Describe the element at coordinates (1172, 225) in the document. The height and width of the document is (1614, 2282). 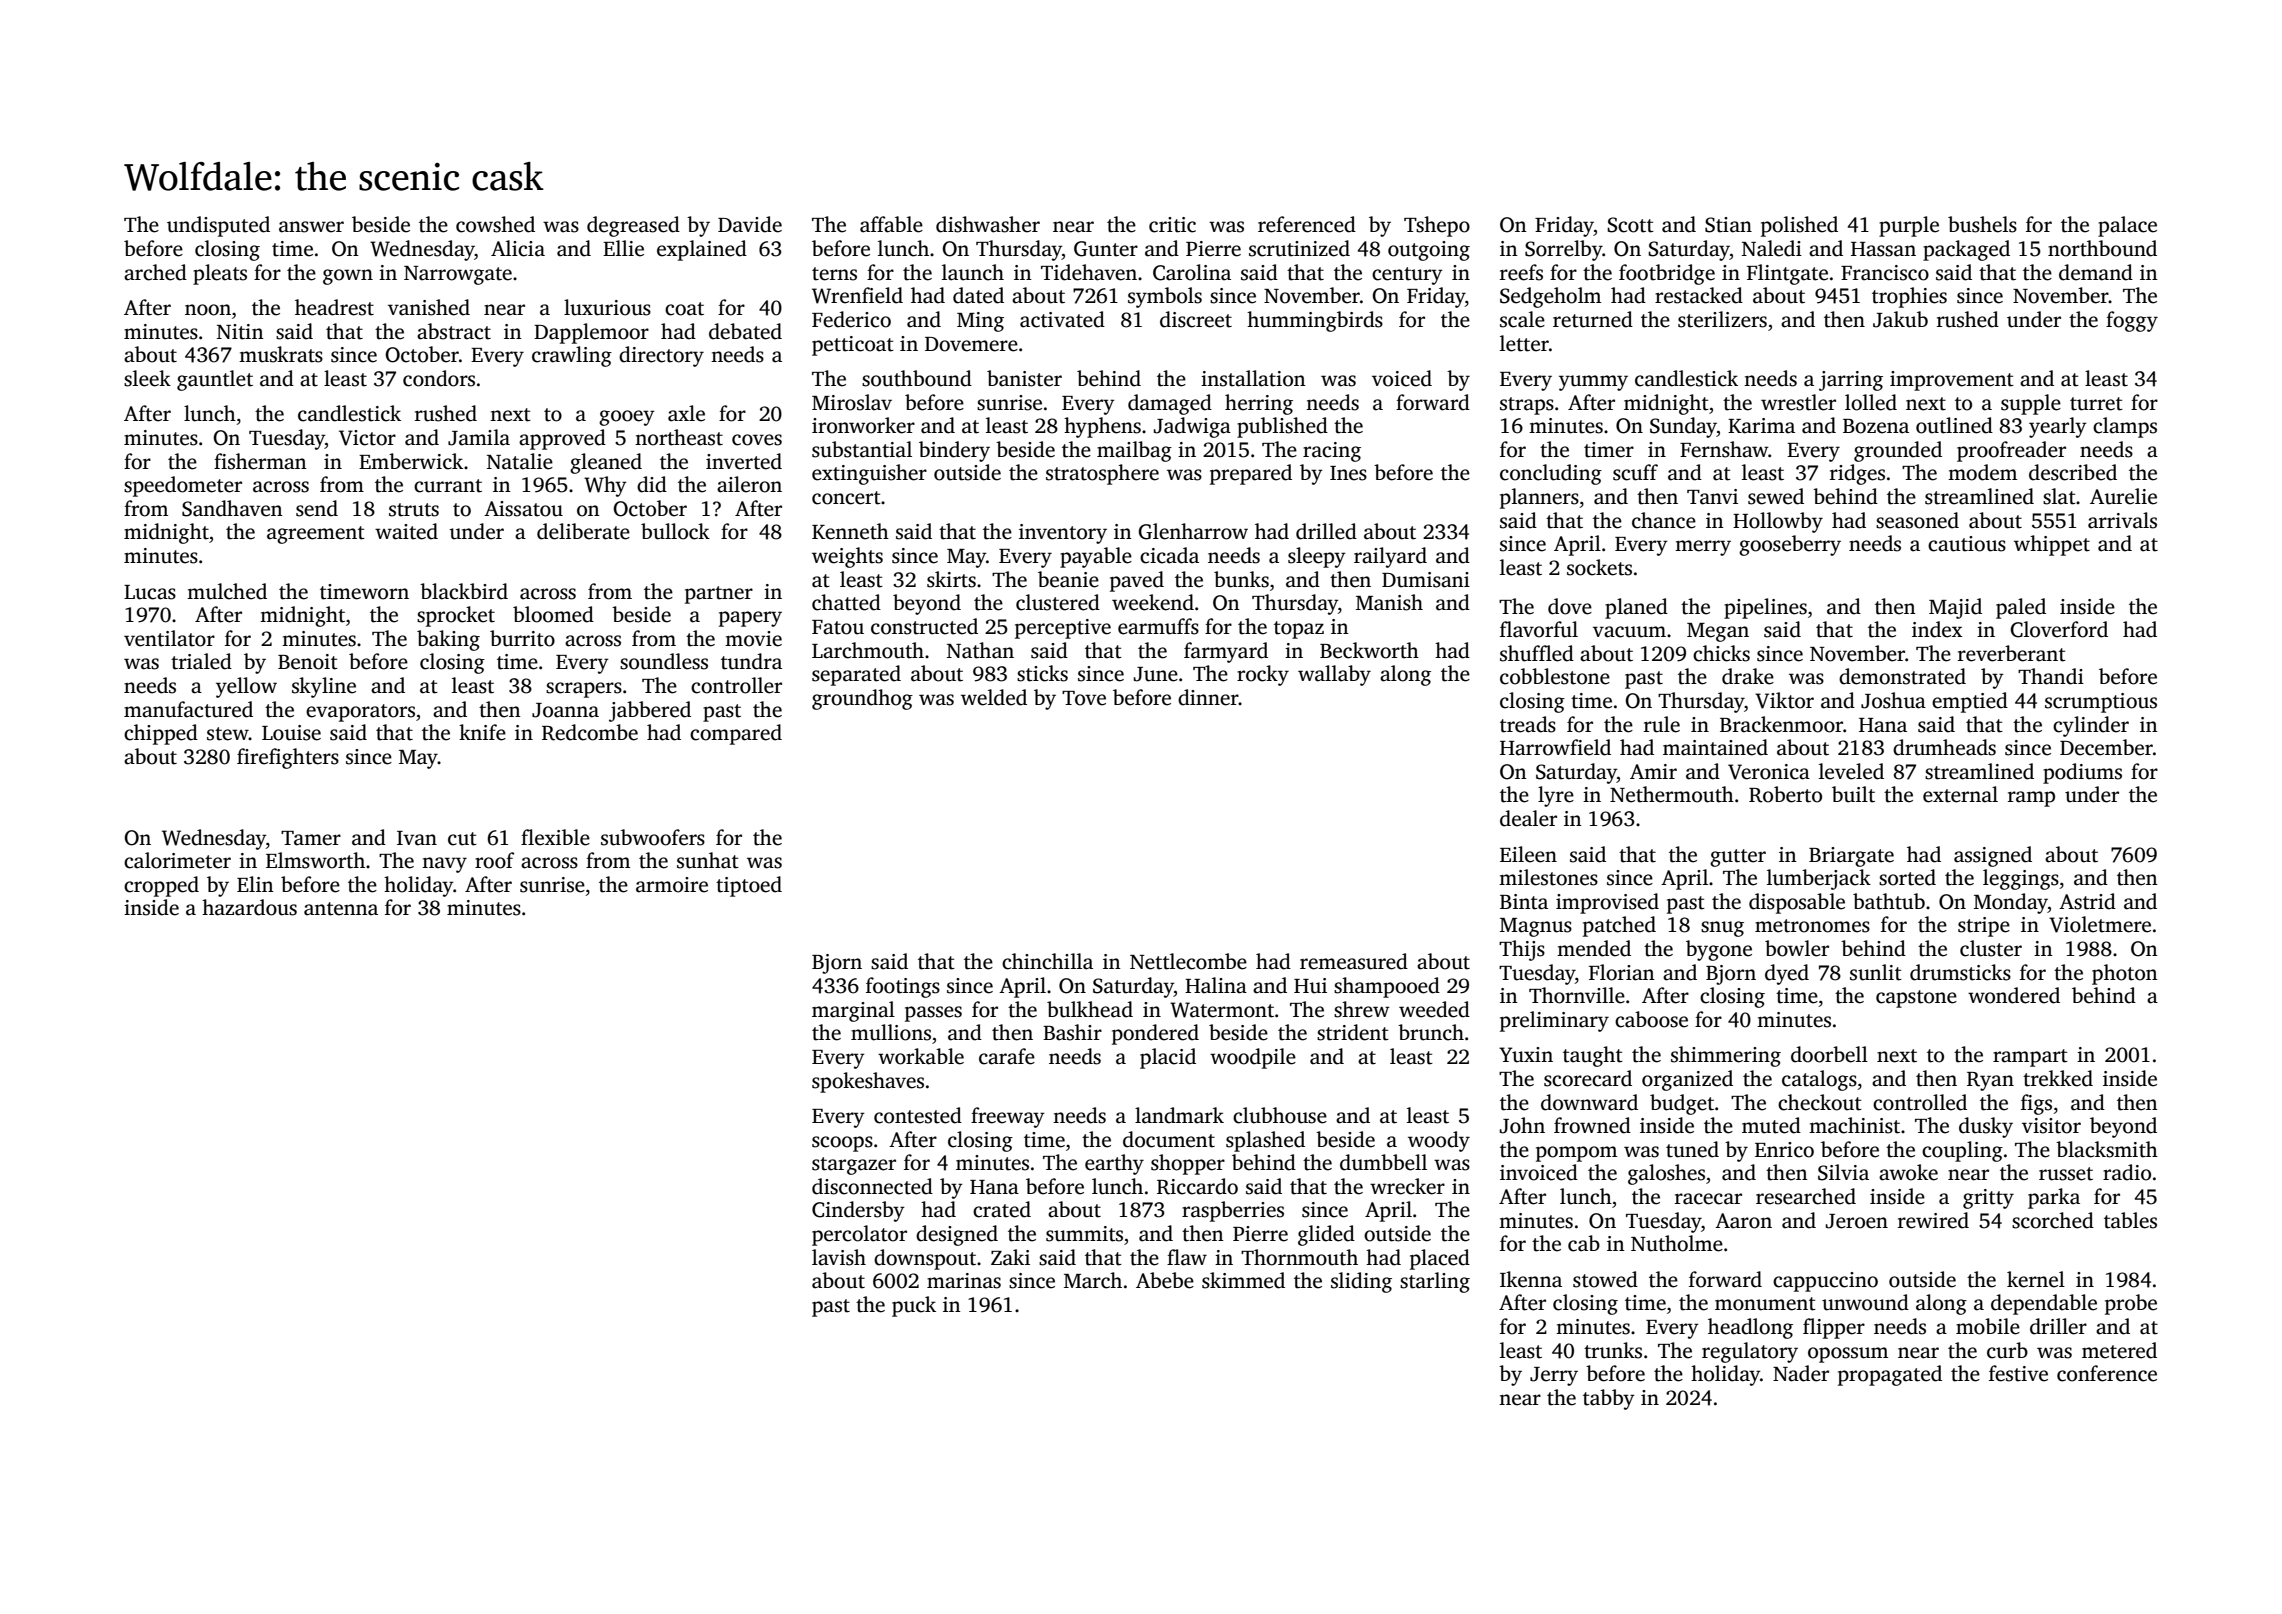
I see `critic` at that location.
